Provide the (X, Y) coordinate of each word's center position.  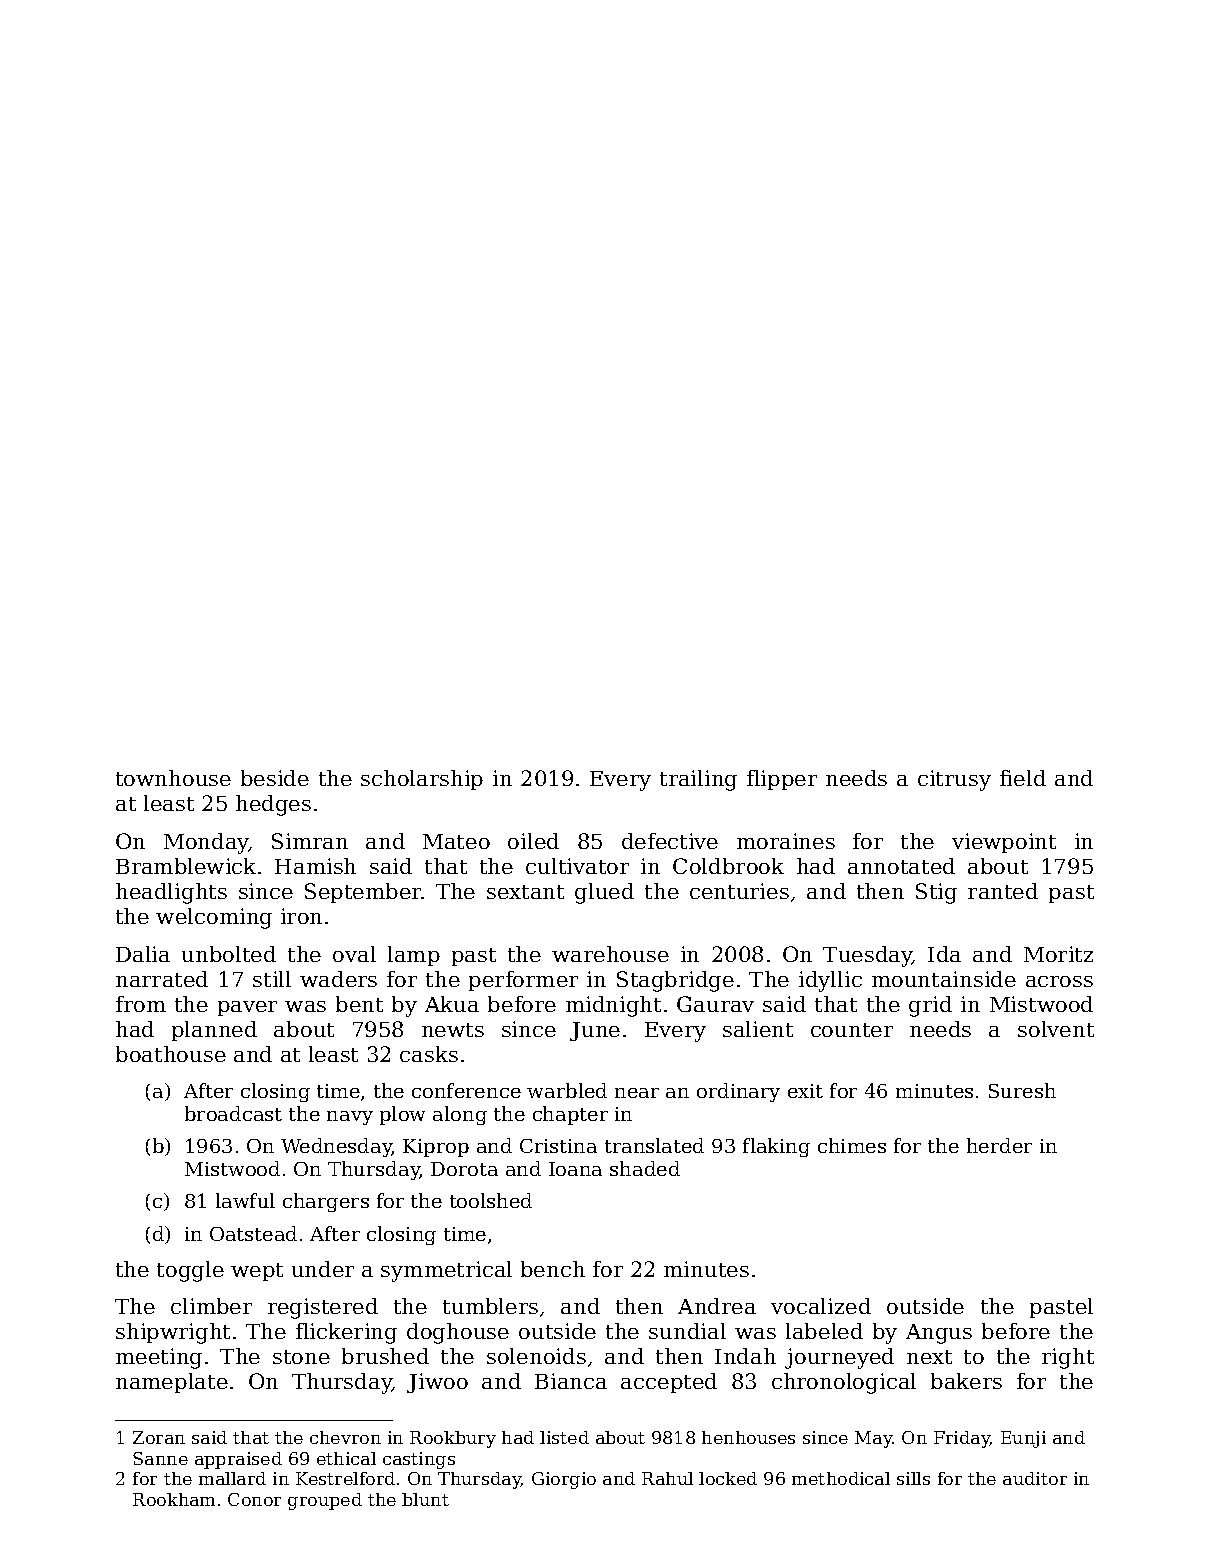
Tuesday (867, 956)
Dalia (143, 954)
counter (852, 1030)
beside (275, 778)
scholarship (422, 780)
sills (913, 1478)
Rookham (174, 1499)
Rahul (667, 1478)
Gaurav (715, 1004)
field (1023, 778)
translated (654, 1145)
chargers (326, 1202)
